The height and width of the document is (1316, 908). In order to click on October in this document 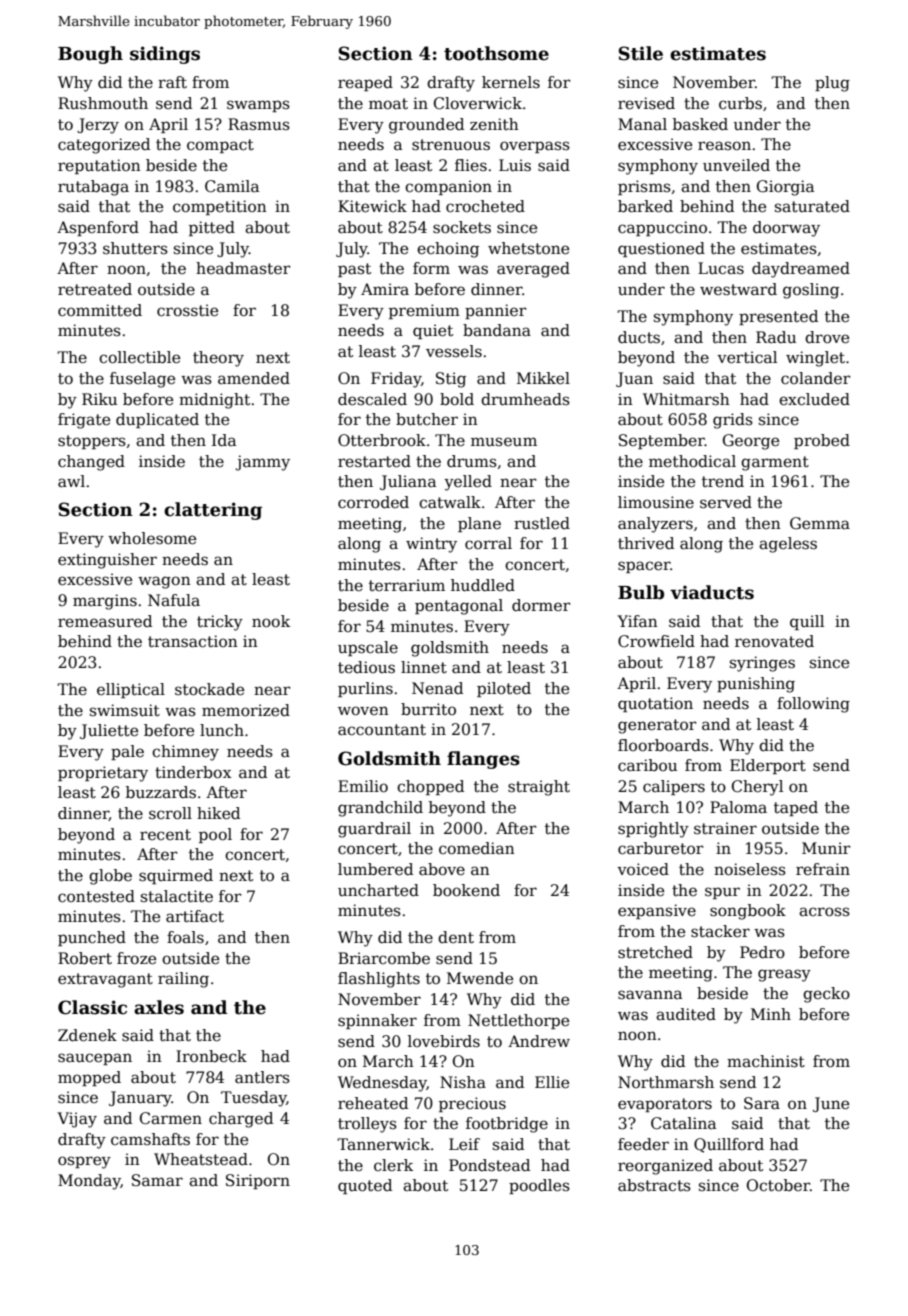, I will do `click(778, 1185)`.
